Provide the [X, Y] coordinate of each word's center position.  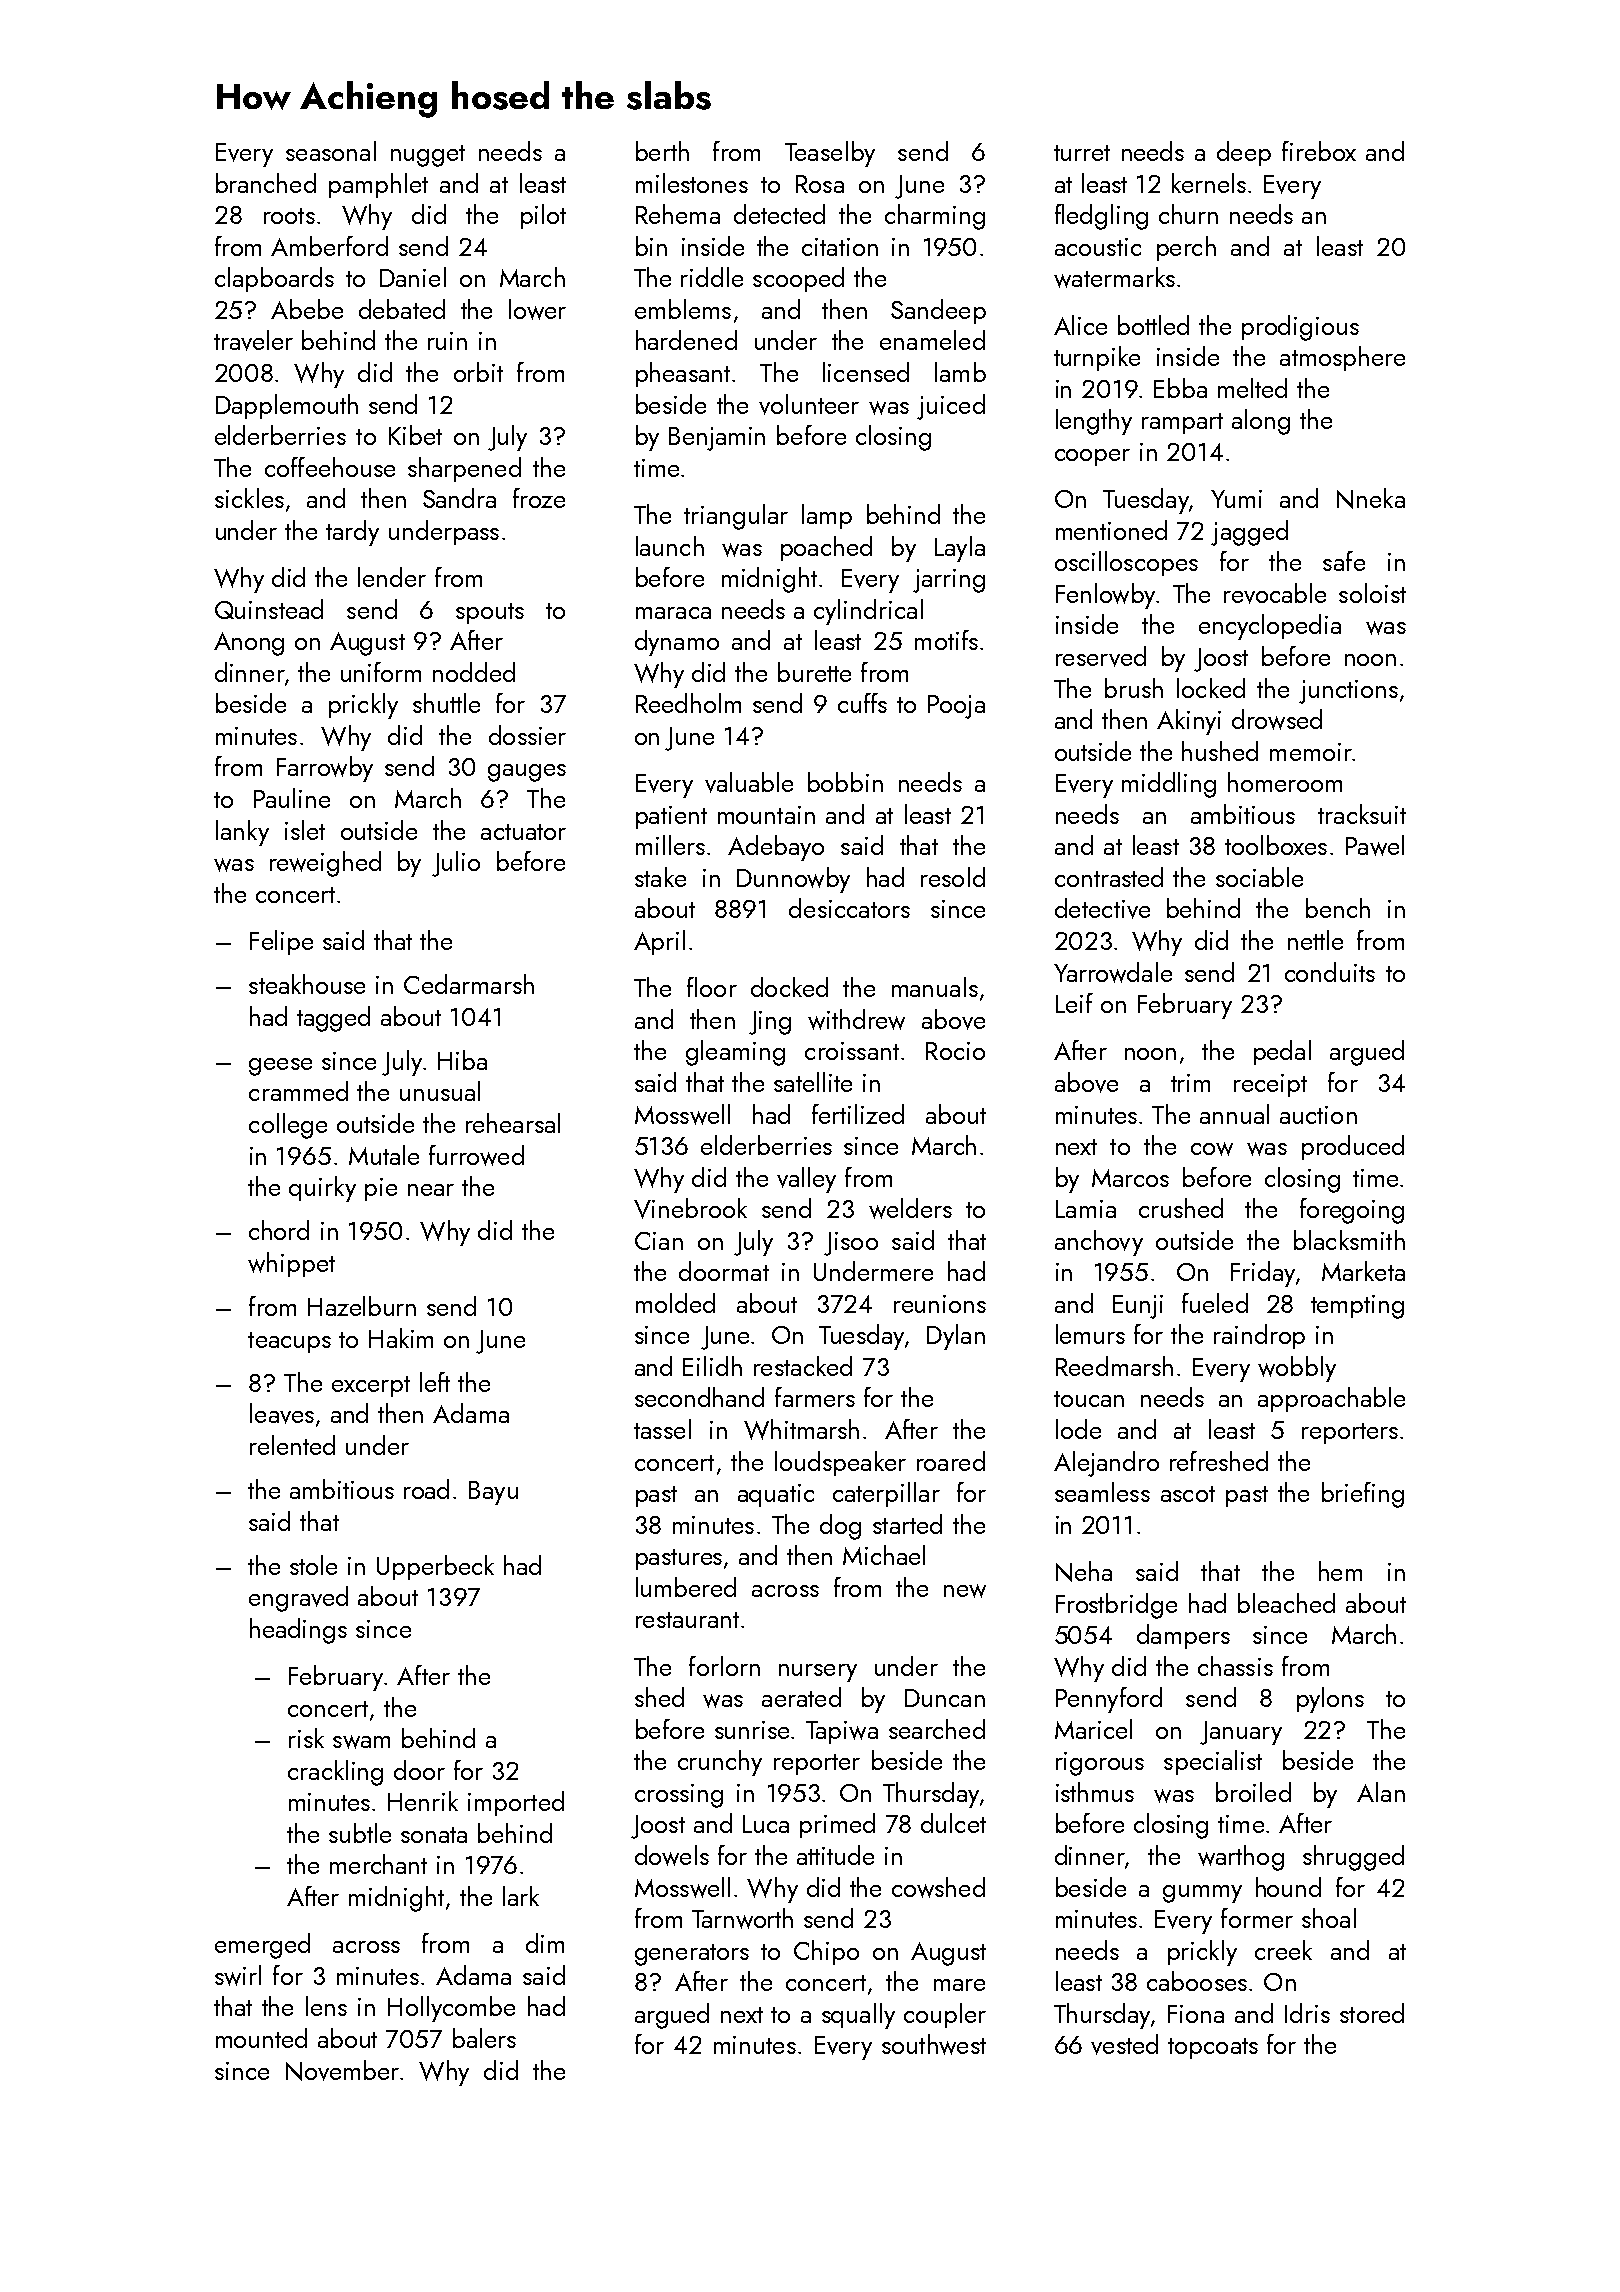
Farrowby [325, 769]
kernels [1209, 183]
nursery [818, 1673]
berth [662, 151]
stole [313, 1565]
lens [326, 2006]
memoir [1311, 752]
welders [910, 1208]
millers [670, 845]
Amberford [329, 246]
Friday [1263, 1274]
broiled [1253, 1792]
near [431, 1190]
